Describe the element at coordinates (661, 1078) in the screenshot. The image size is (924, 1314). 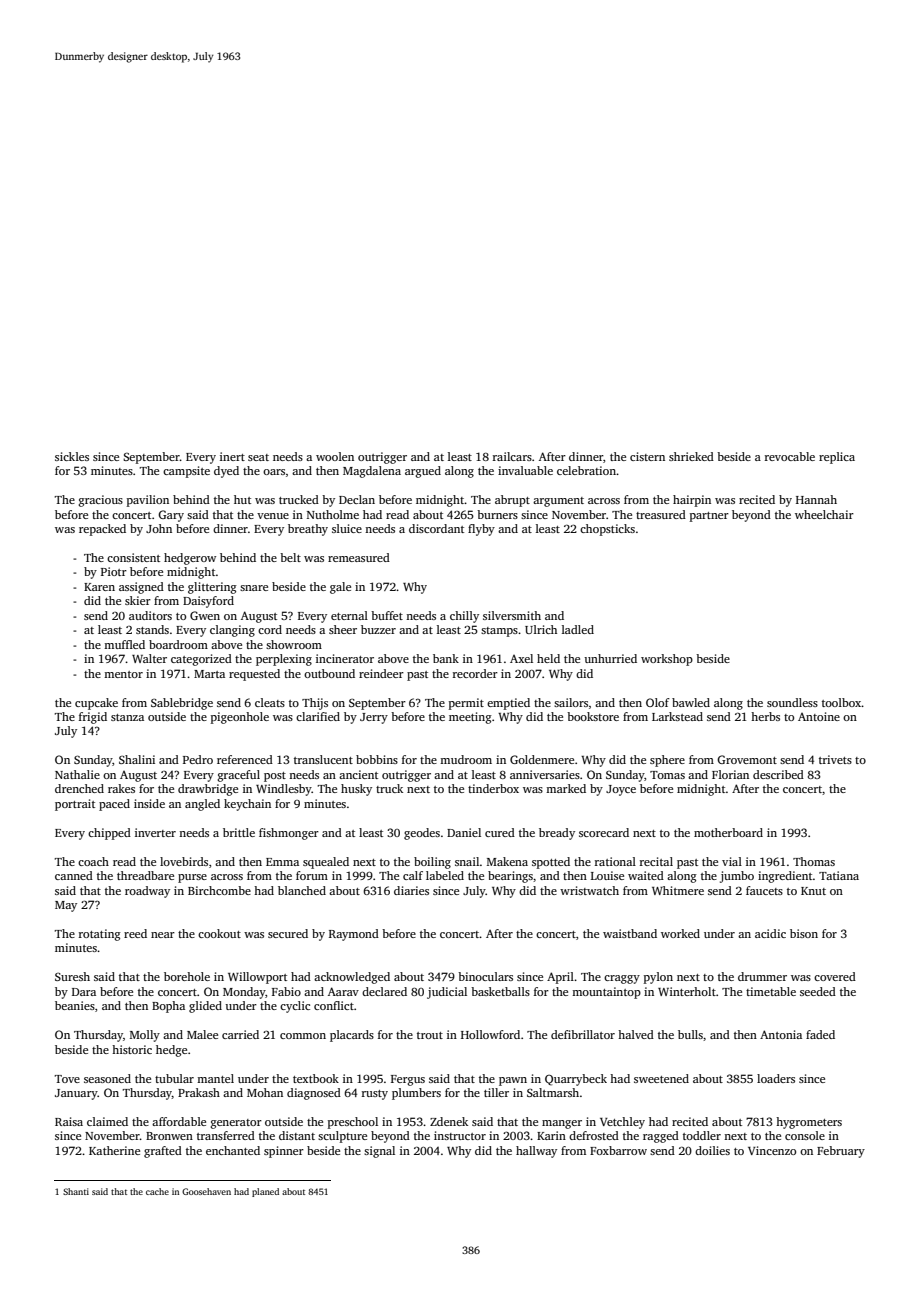
I see `sweetened` at that location.
